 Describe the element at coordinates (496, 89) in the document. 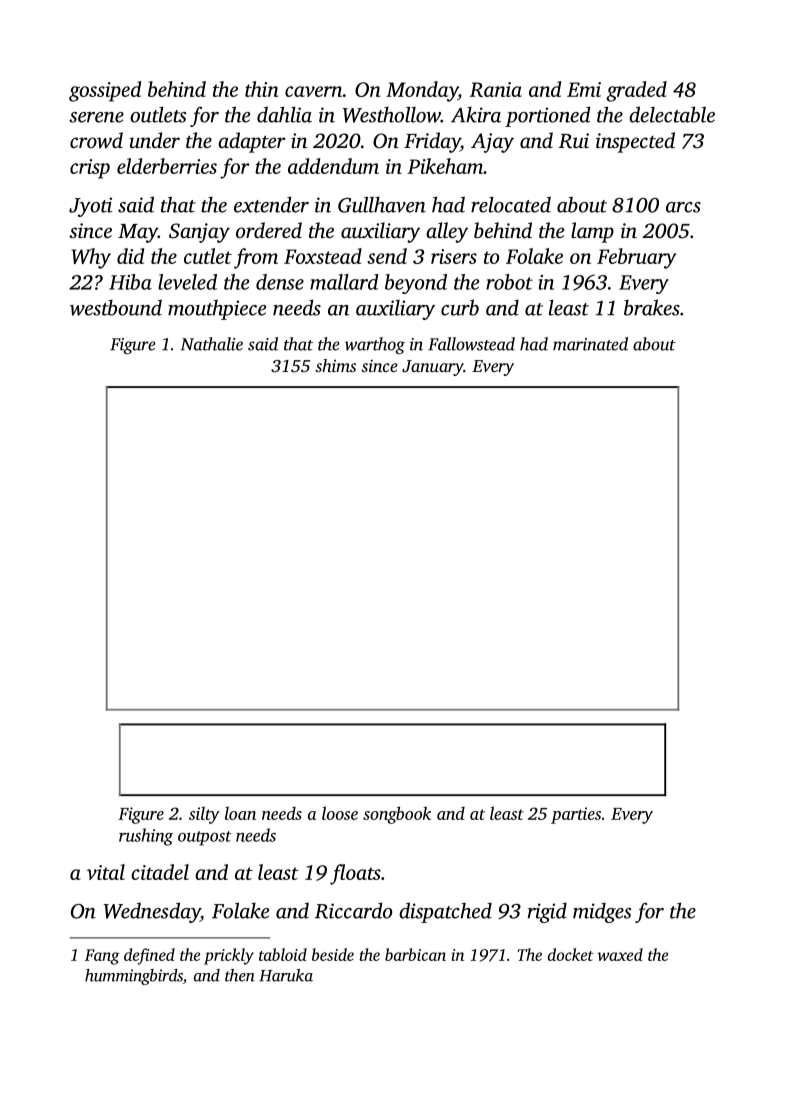

I see `Rania` at that location.
